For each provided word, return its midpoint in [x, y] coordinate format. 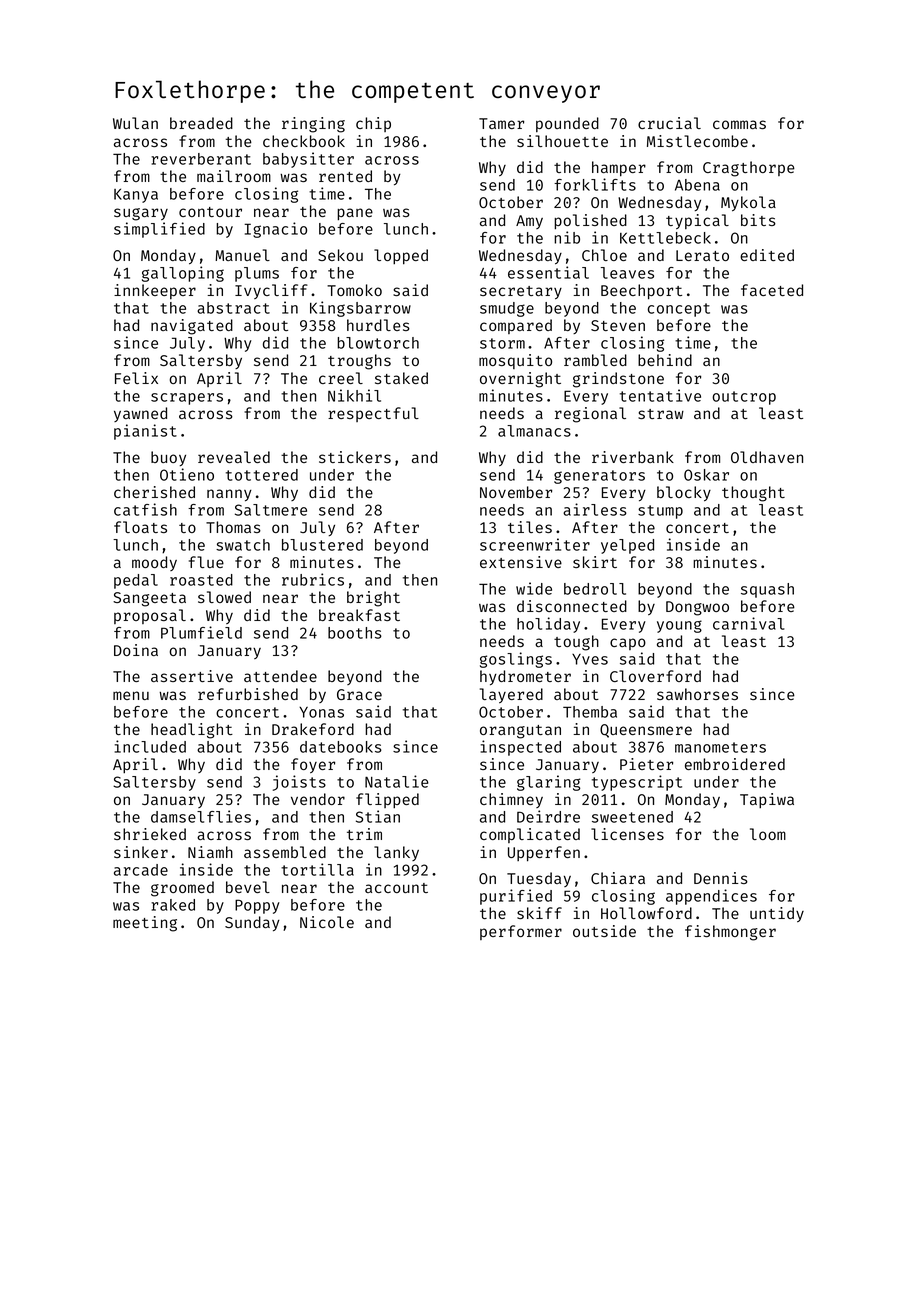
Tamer [501, 123]
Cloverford [655, 676]
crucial [669, 123]
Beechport [641, 292]
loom [768, 834]
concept [679, 310]
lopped [401, 256]
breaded [201, 123]
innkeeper [155, 291]
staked [401, 378]
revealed [234, 457]
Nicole [327, 922]
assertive [192, 676]
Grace [359, 694]
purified [516, 897]
